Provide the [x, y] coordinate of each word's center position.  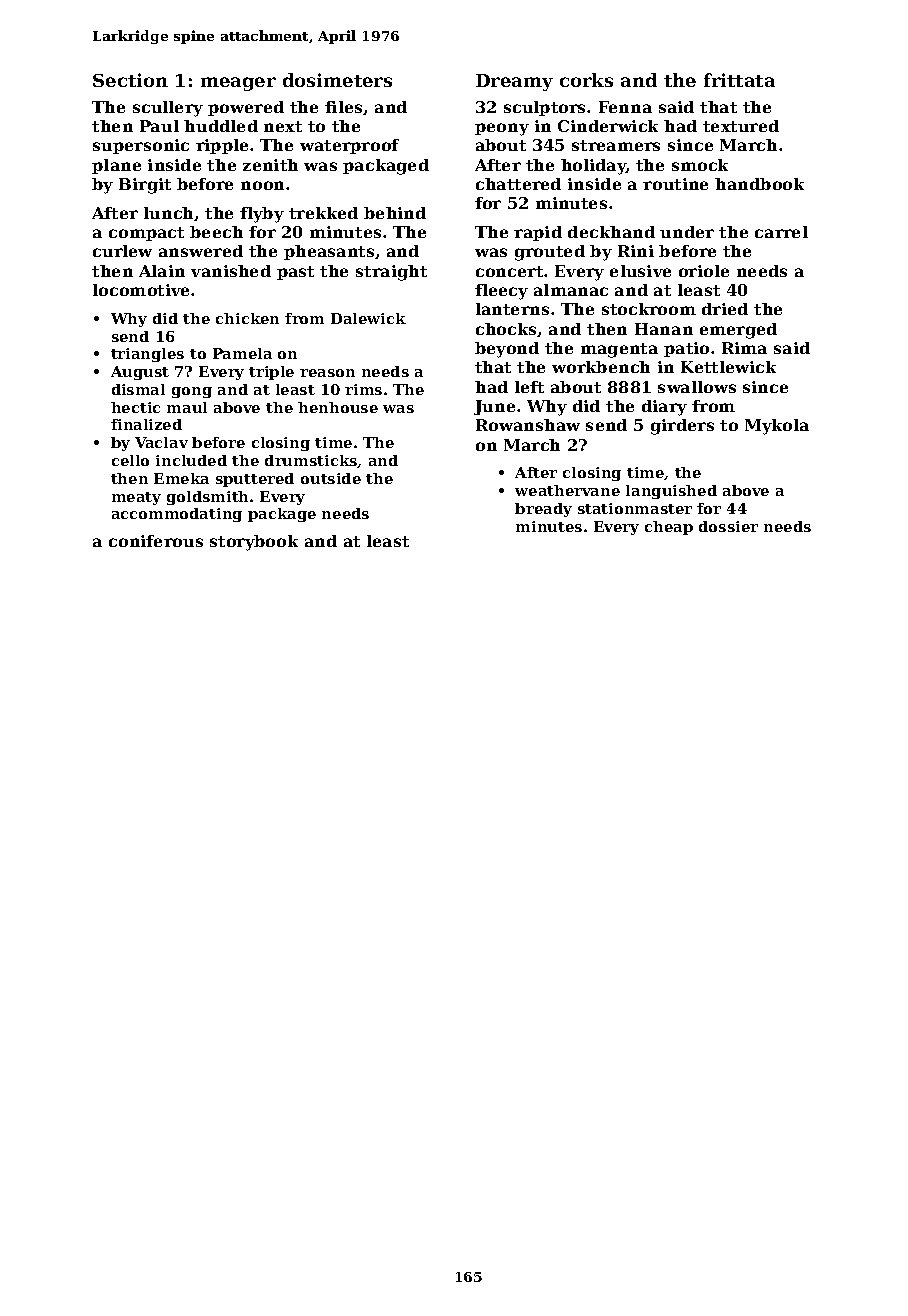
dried [725, 309]
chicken [247, 318]
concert [509, 271]
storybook [254, 543]
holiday [593, 167]
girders [682, 427]
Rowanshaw [528, 425]
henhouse [338, 407]
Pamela [242, 353]
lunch [168, 213]
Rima [744, 348]
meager [238, 84]
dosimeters [337, 80]
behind [395, 213]
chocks [506, 329]
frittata [739, 80]
